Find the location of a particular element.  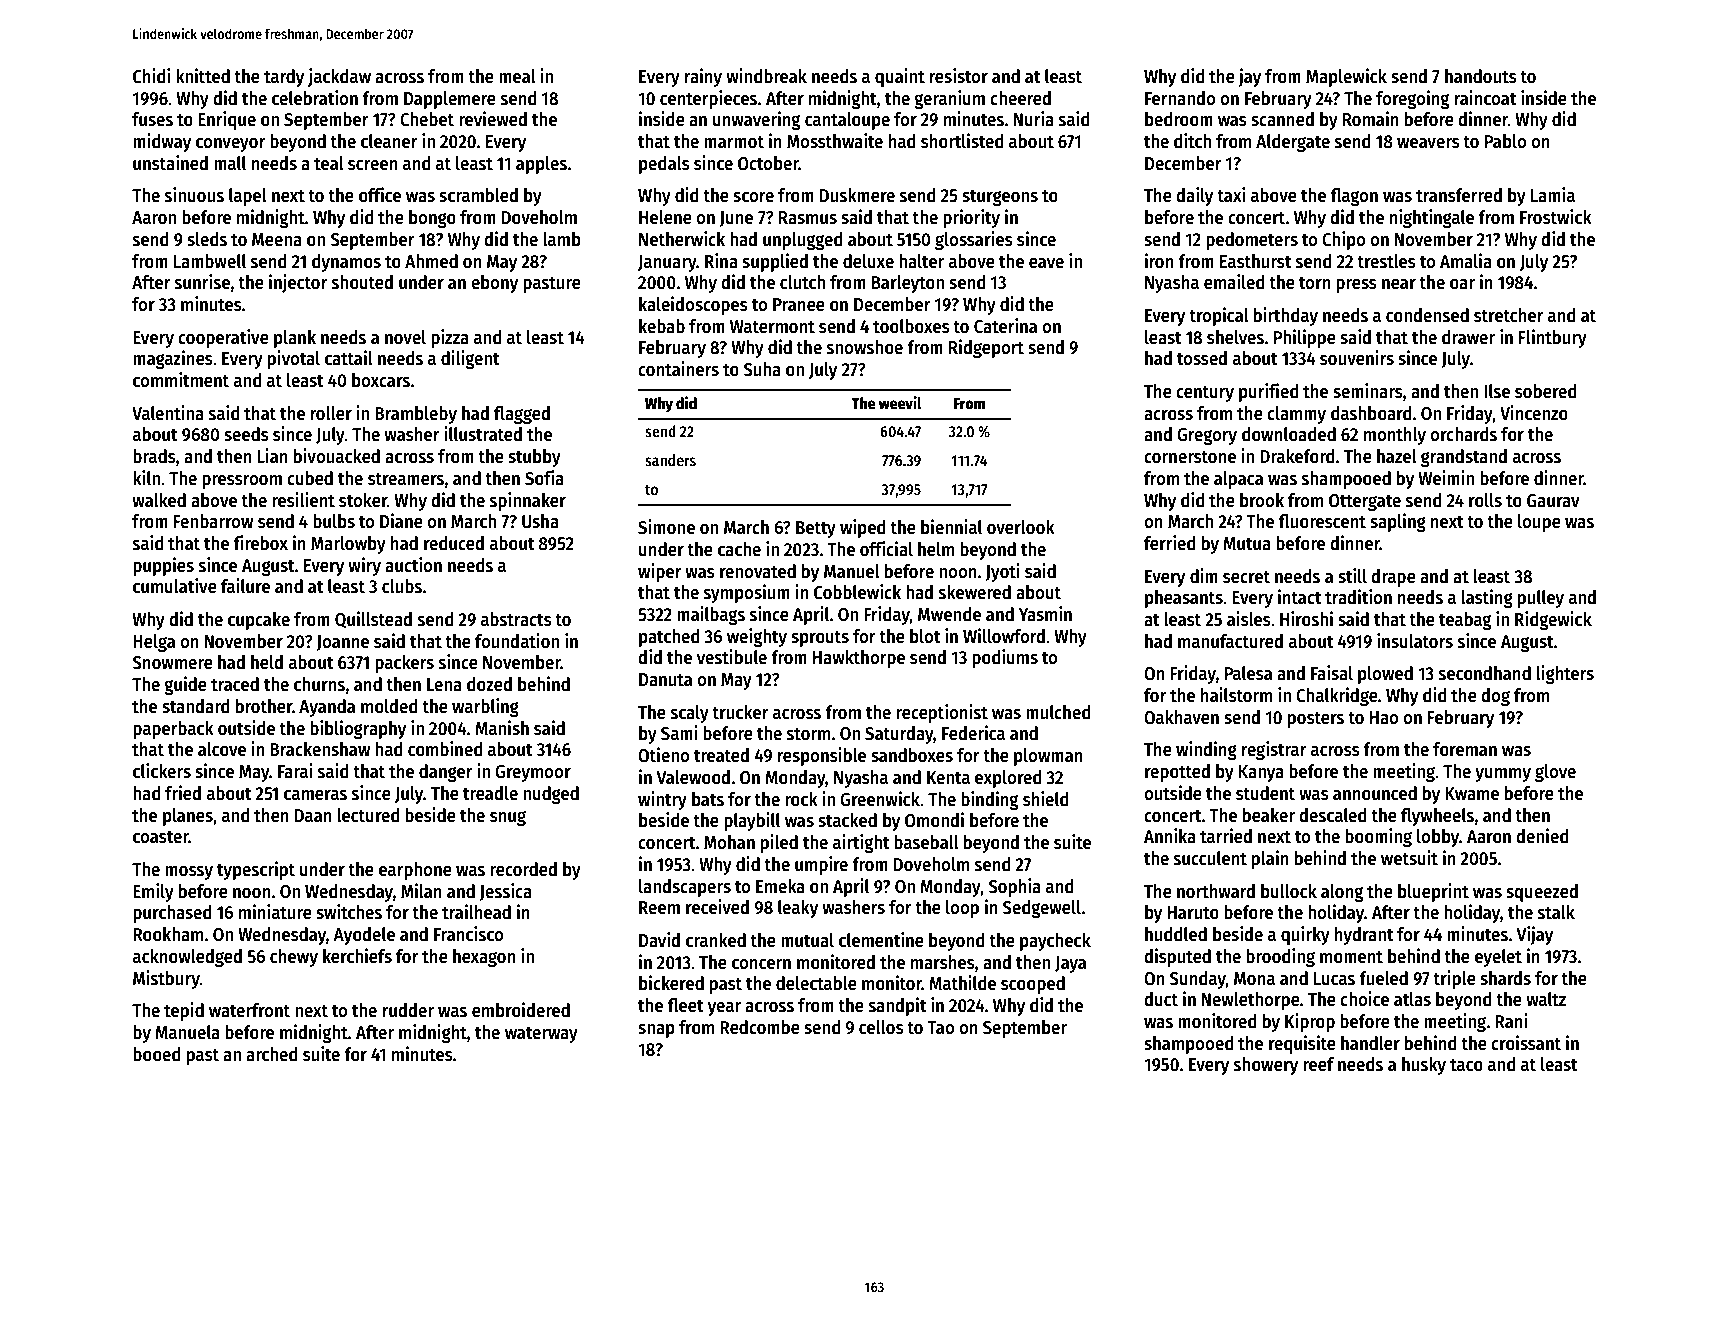

receptionist is located at coordinates (942, 713).
